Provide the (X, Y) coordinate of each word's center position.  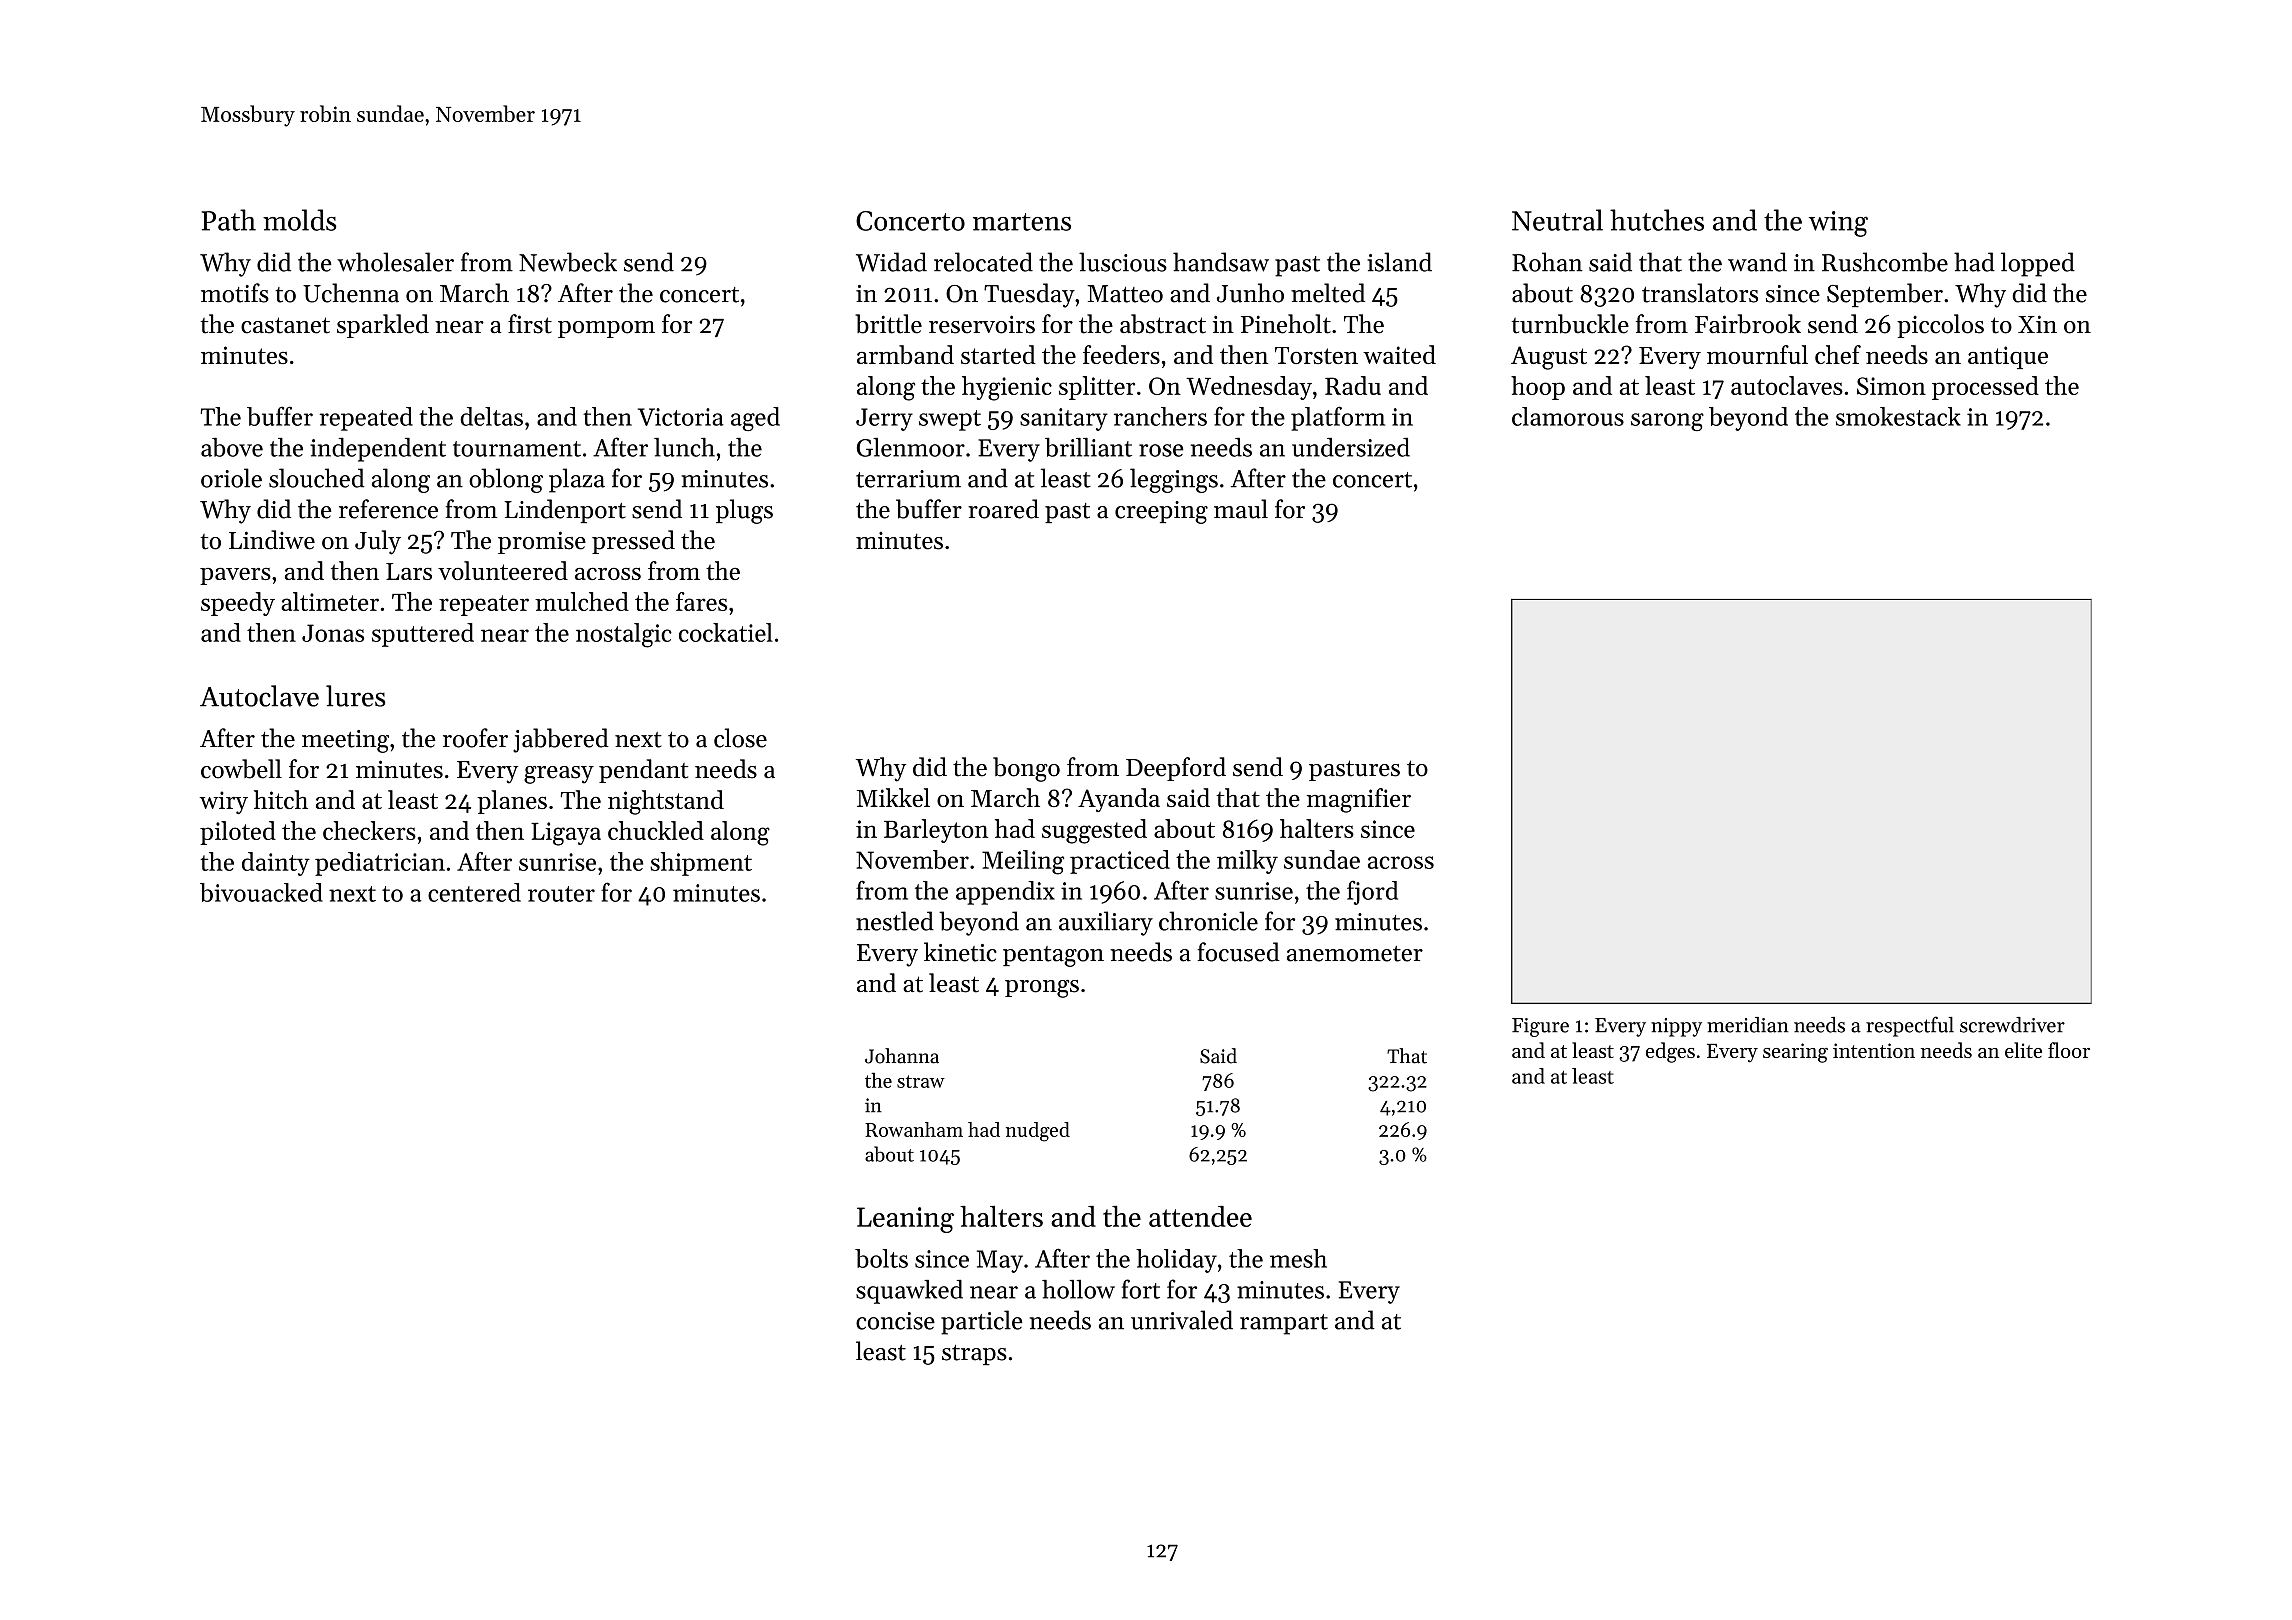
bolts (881, 1258)
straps (974, 1355)
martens (1022, 222)
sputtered (423, 635)
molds (300, 220)
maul (1241, 509)
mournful (1757, 354)
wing (1838, 224)
